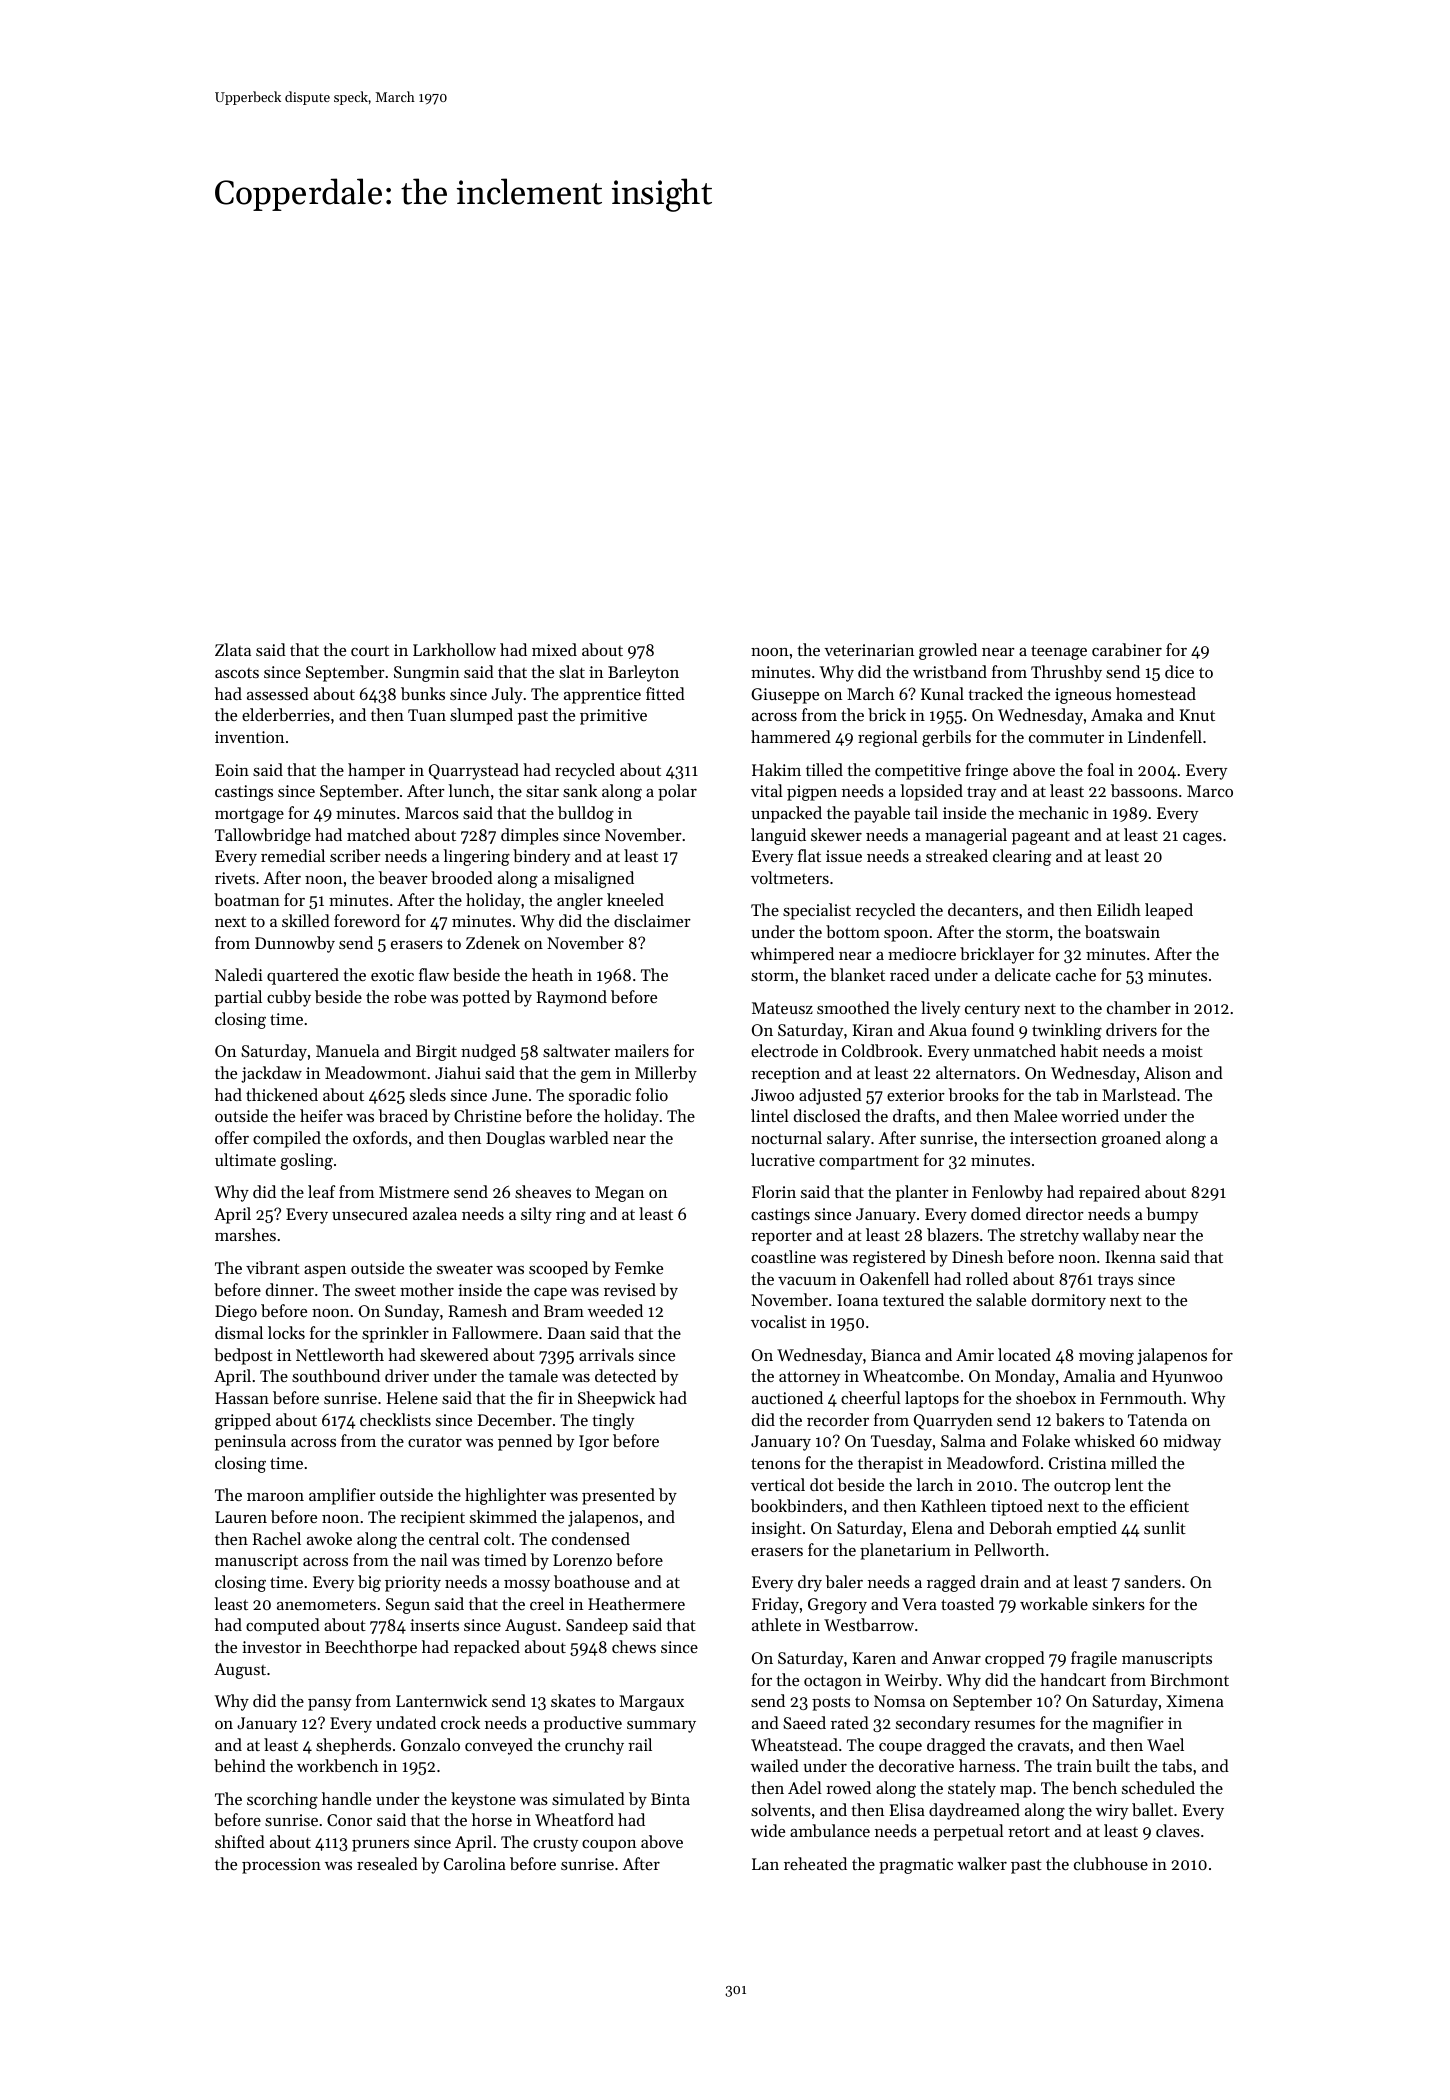 The width and height of the screenshot is (1450, 2100). I want to click on veterinarian, so click(869, 650).
